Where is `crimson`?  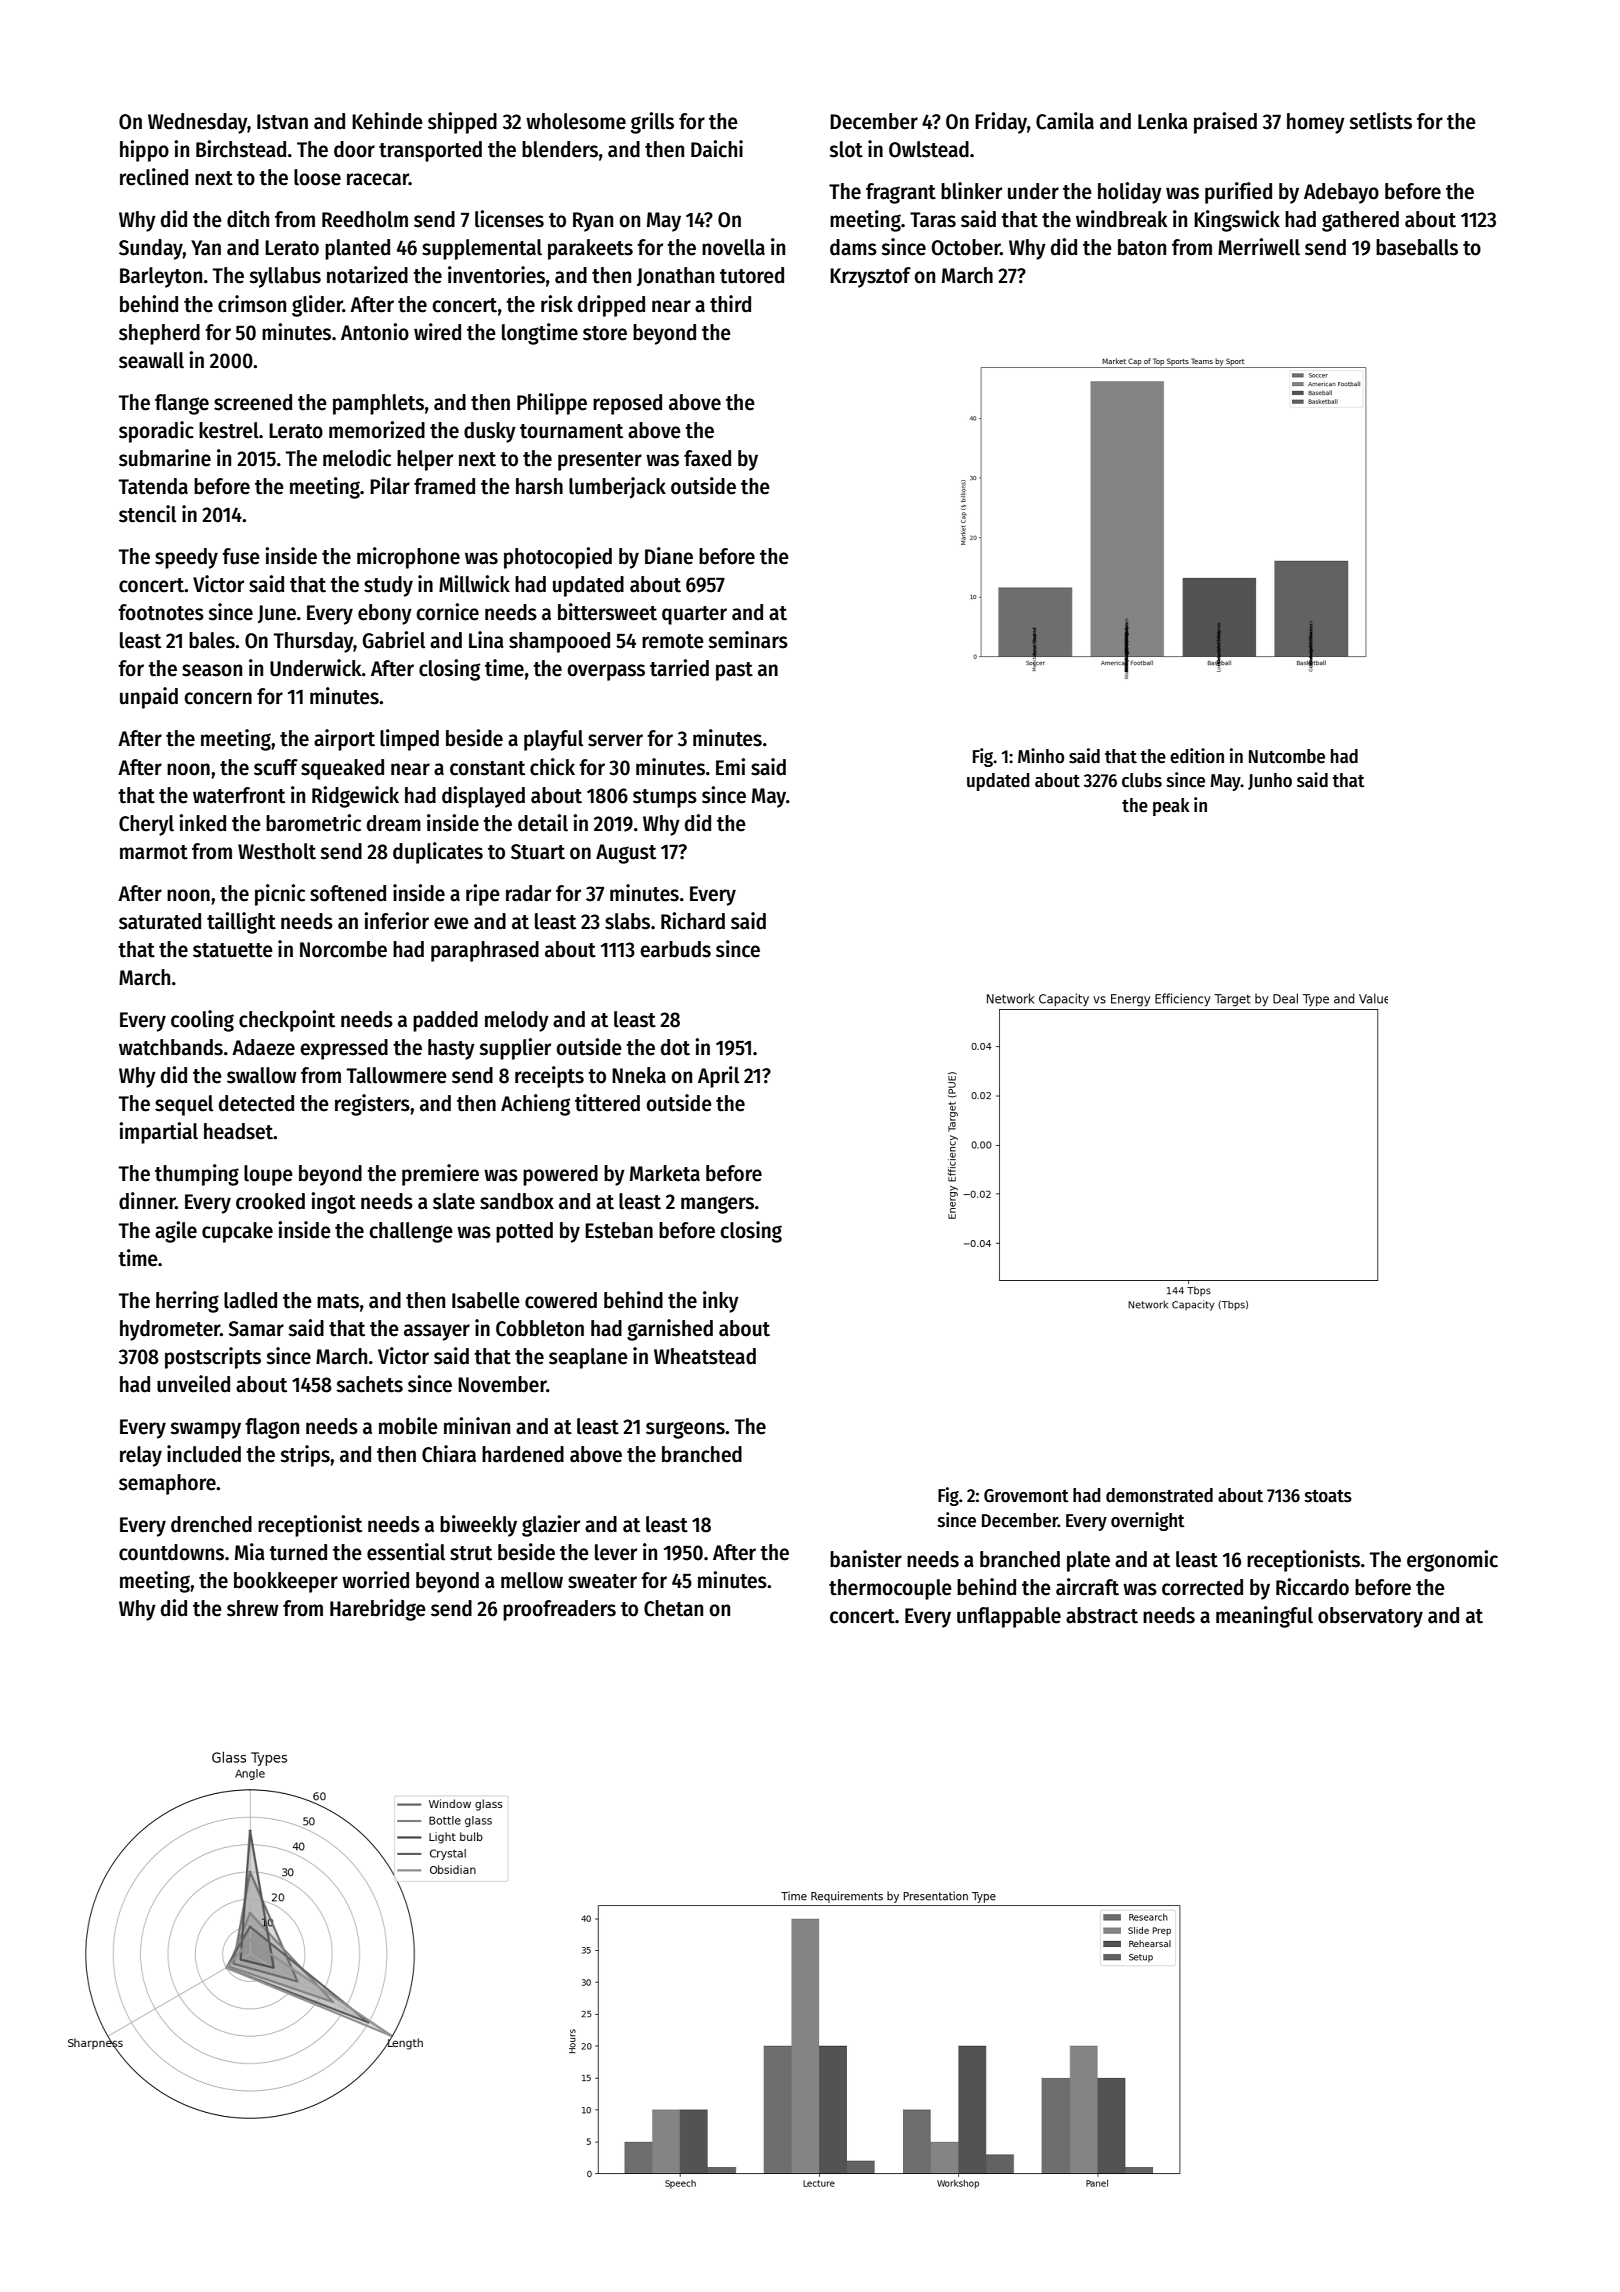
crimson is located at coordinates (252, 304).
